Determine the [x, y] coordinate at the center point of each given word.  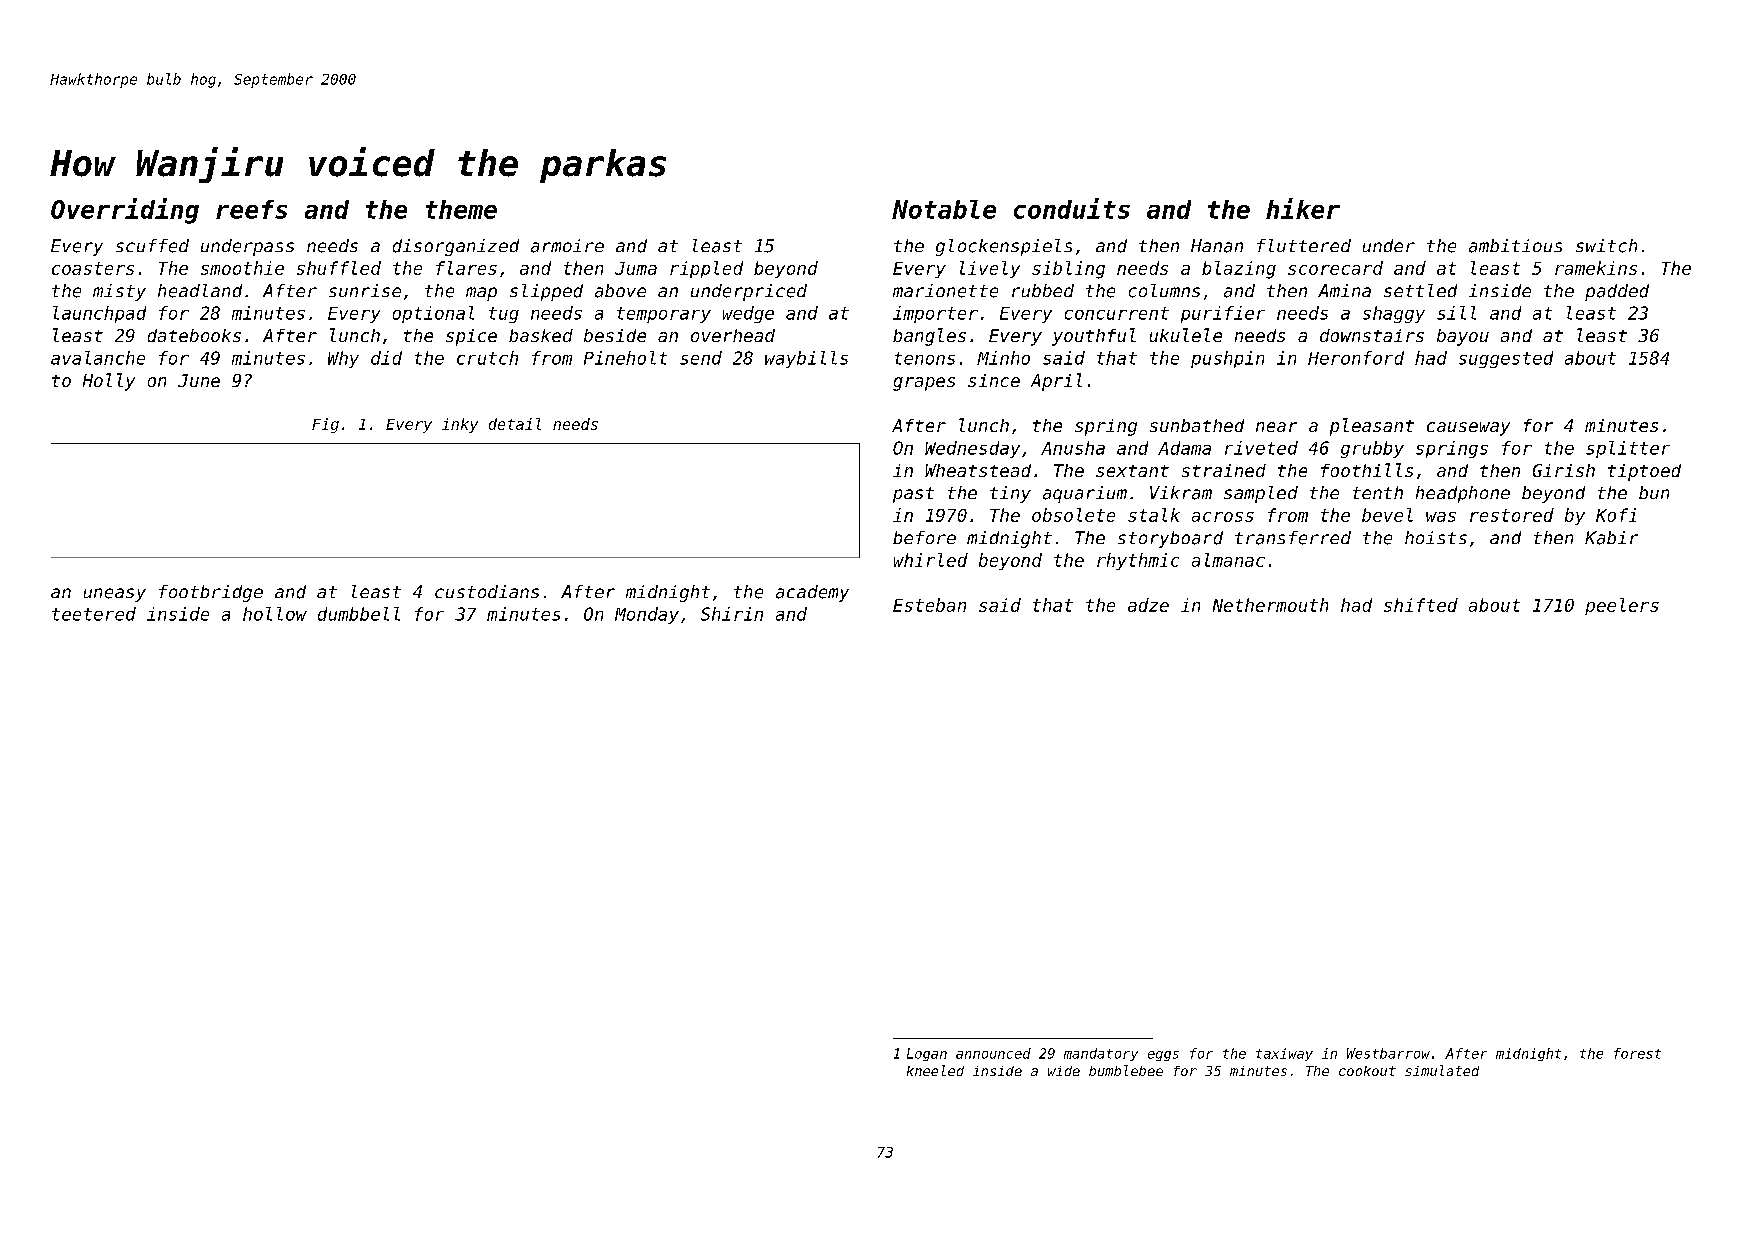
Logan [927, 1054]
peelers [1622, 606]
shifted [1421, 605]
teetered [94, 614]
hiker [1303, 208]
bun [1654, 492]
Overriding [125, 211]
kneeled [935, 1070]
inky [460, 425]
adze [1148, 605]
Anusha [1073, 448]
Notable [944, 209]
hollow [275, 614]
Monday [647, 615]
